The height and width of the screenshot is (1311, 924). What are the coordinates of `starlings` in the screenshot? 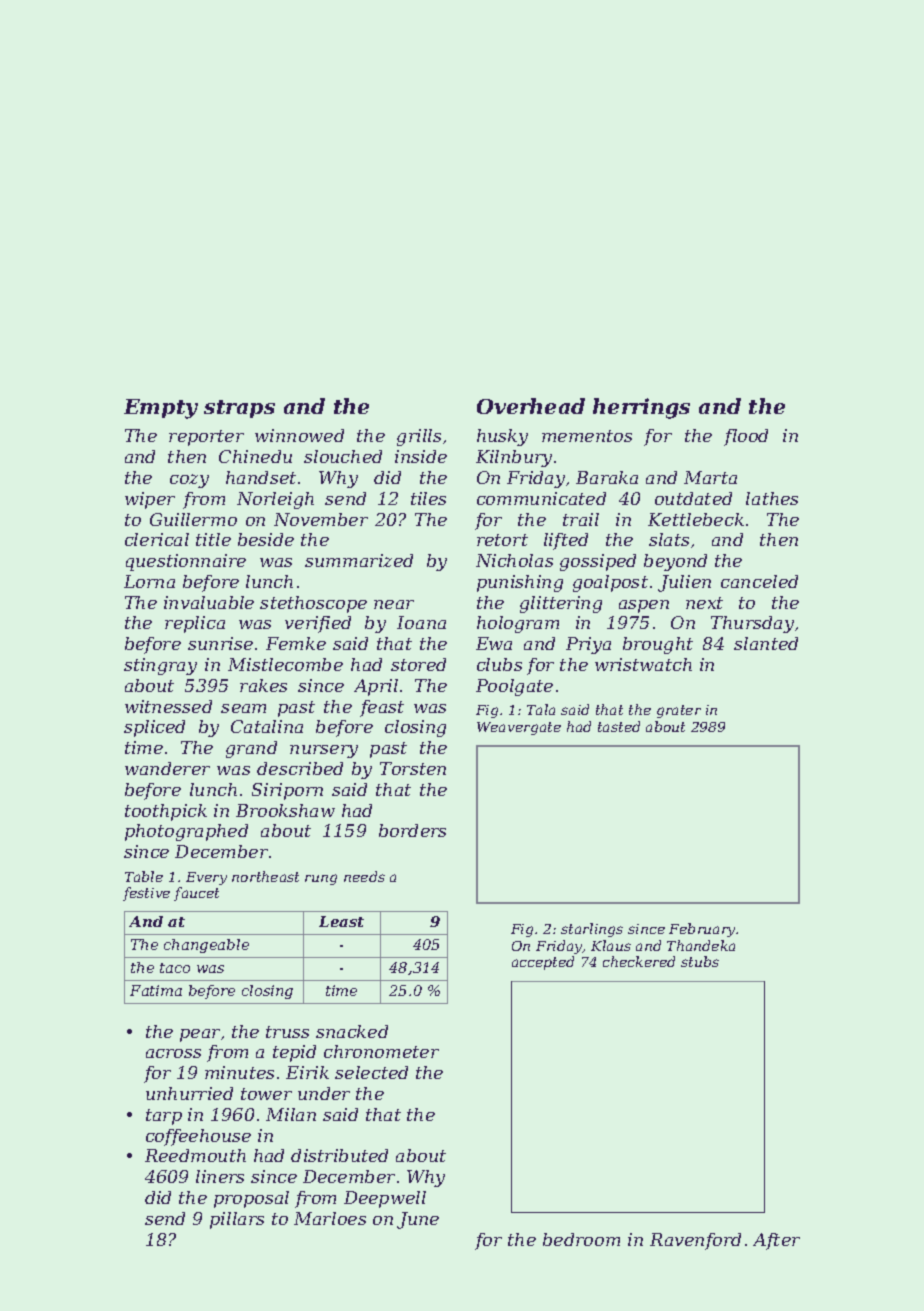 It's located at (592, 930).
